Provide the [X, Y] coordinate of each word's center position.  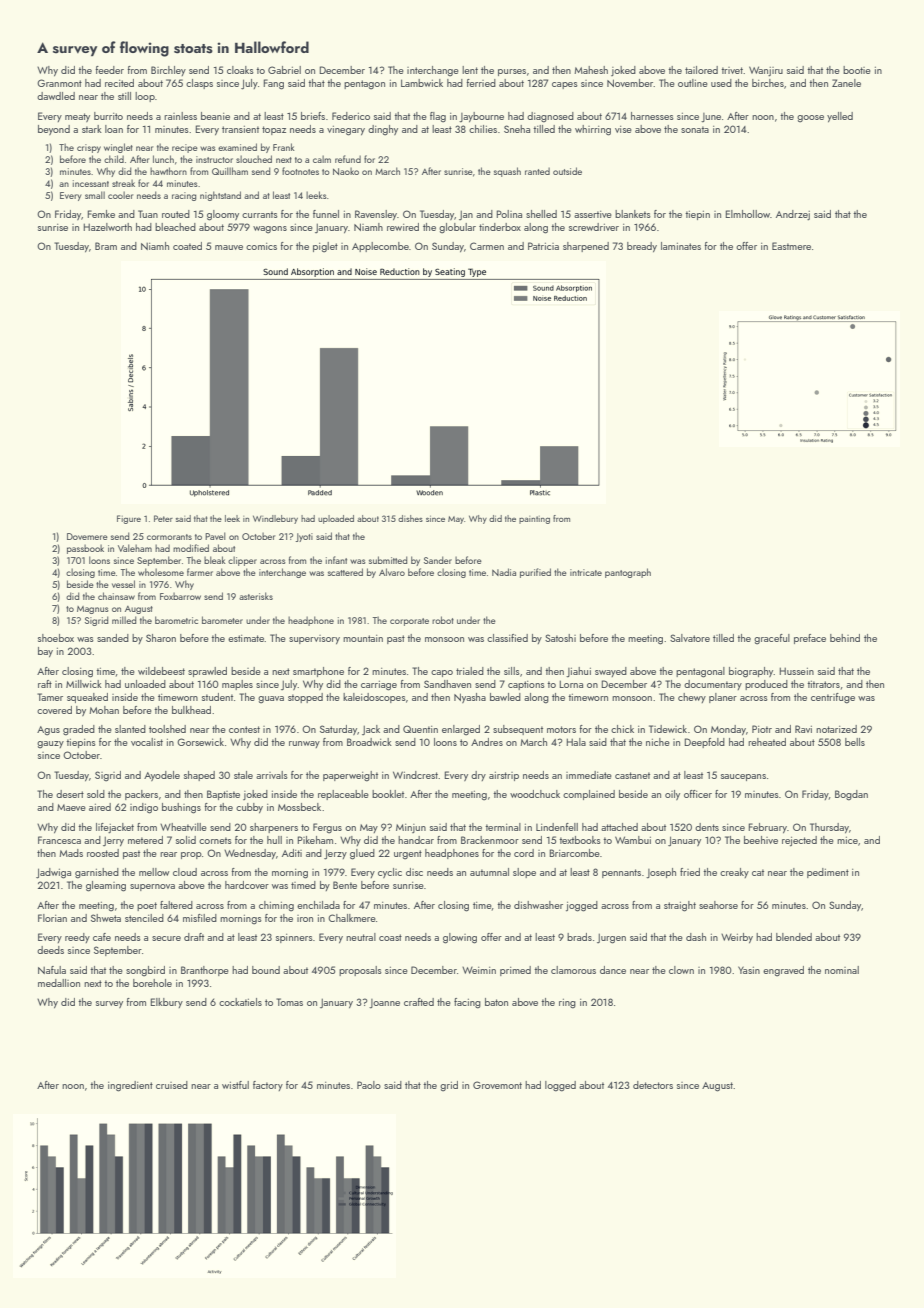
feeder [109, 70]
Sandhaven [447, 684]
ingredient [130, 1086]
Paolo [369, 1085]
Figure [129, 519]
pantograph [628, 573]
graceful [772, 639]
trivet [732, 70]
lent [470, 70]
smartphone [318, 672]
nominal [842, 970]
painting [534, 520]
